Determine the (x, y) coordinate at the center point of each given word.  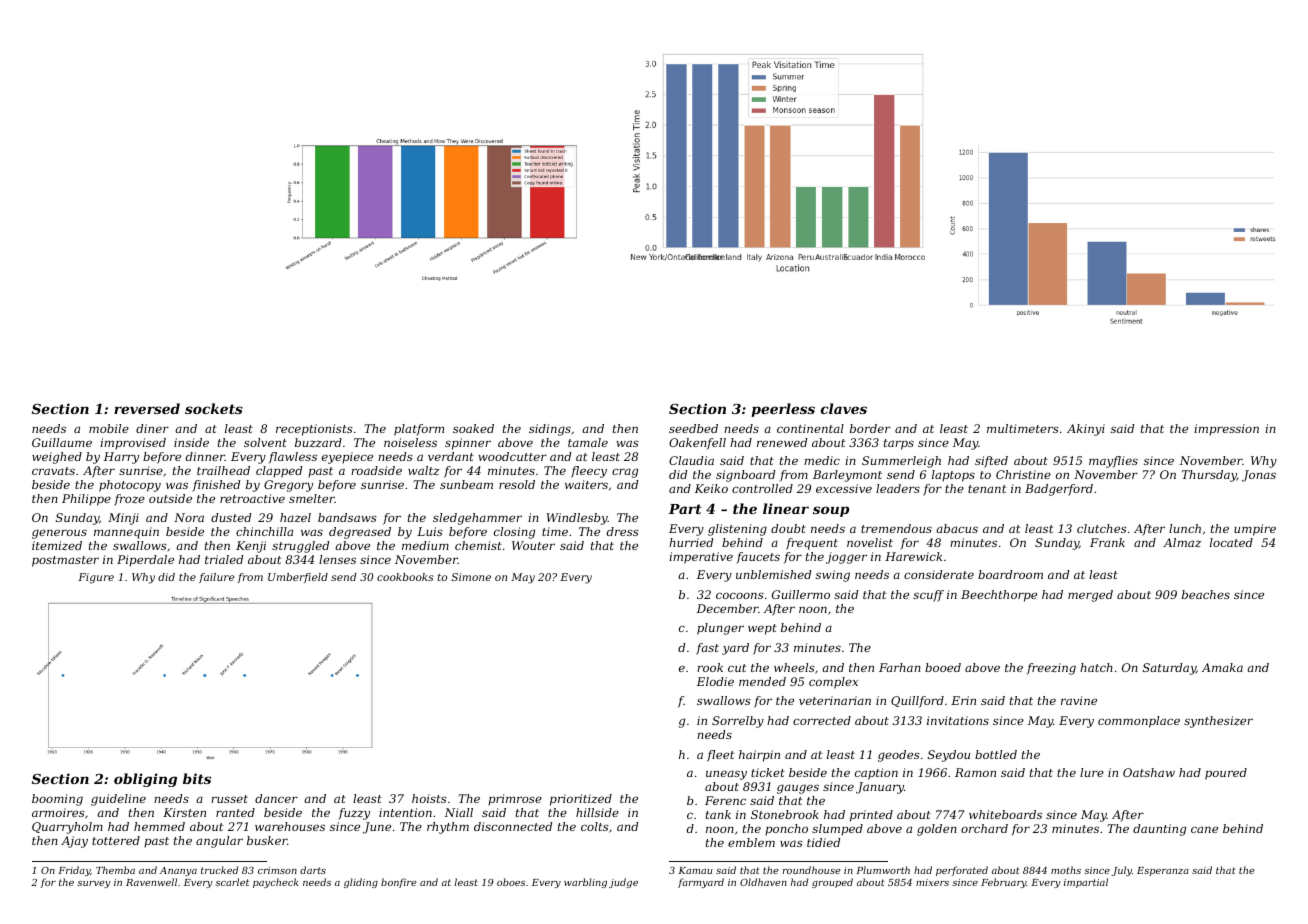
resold (517, 484)
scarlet (232, 882)
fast (707, 649)
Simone (471, 577)
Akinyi (1086, 430)
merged (1090, 596)
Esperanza (1163, 871)
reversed (147, 408)
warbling (585, 883)
